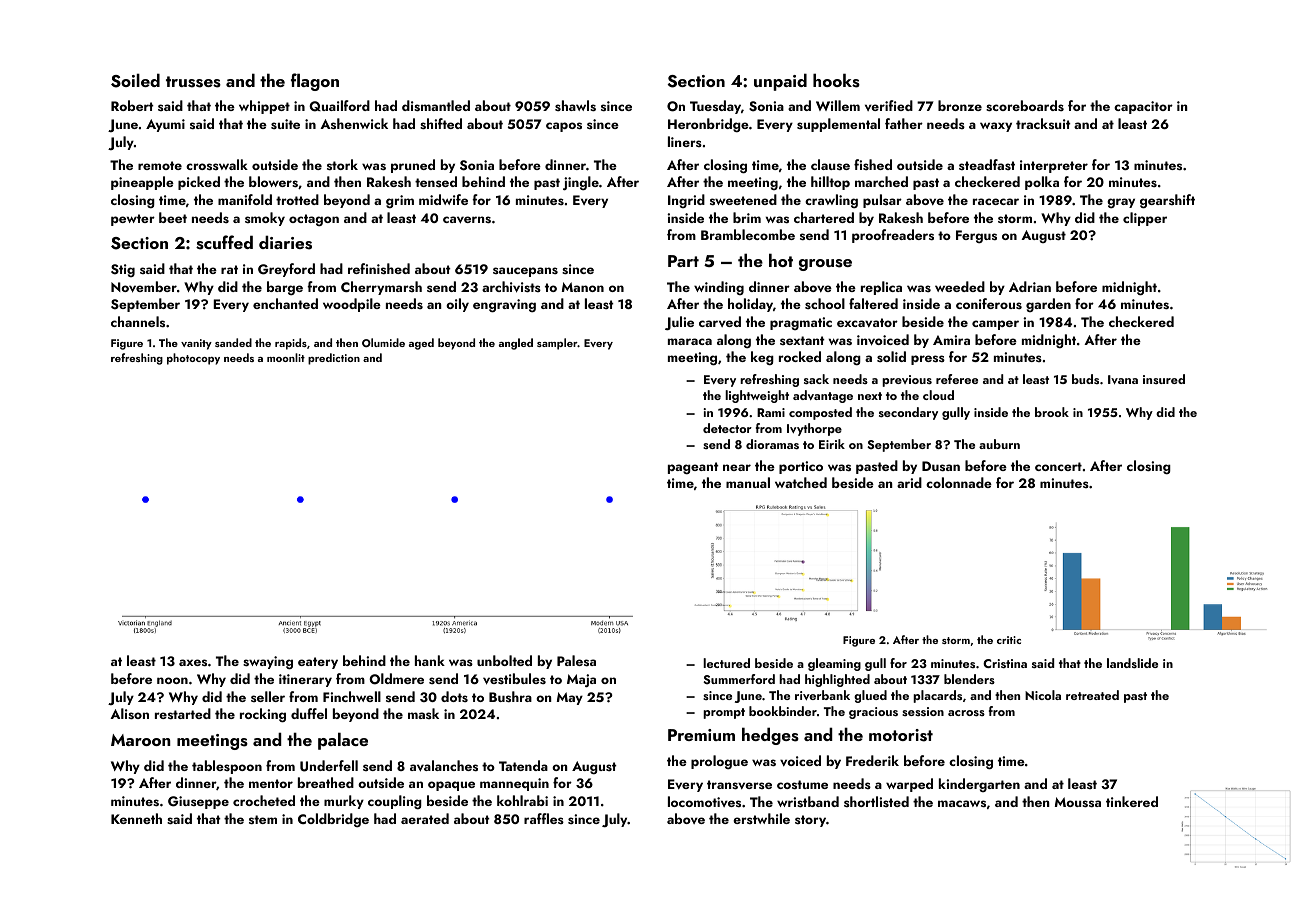  I want to click on proofreaders, so click(893, 236).
